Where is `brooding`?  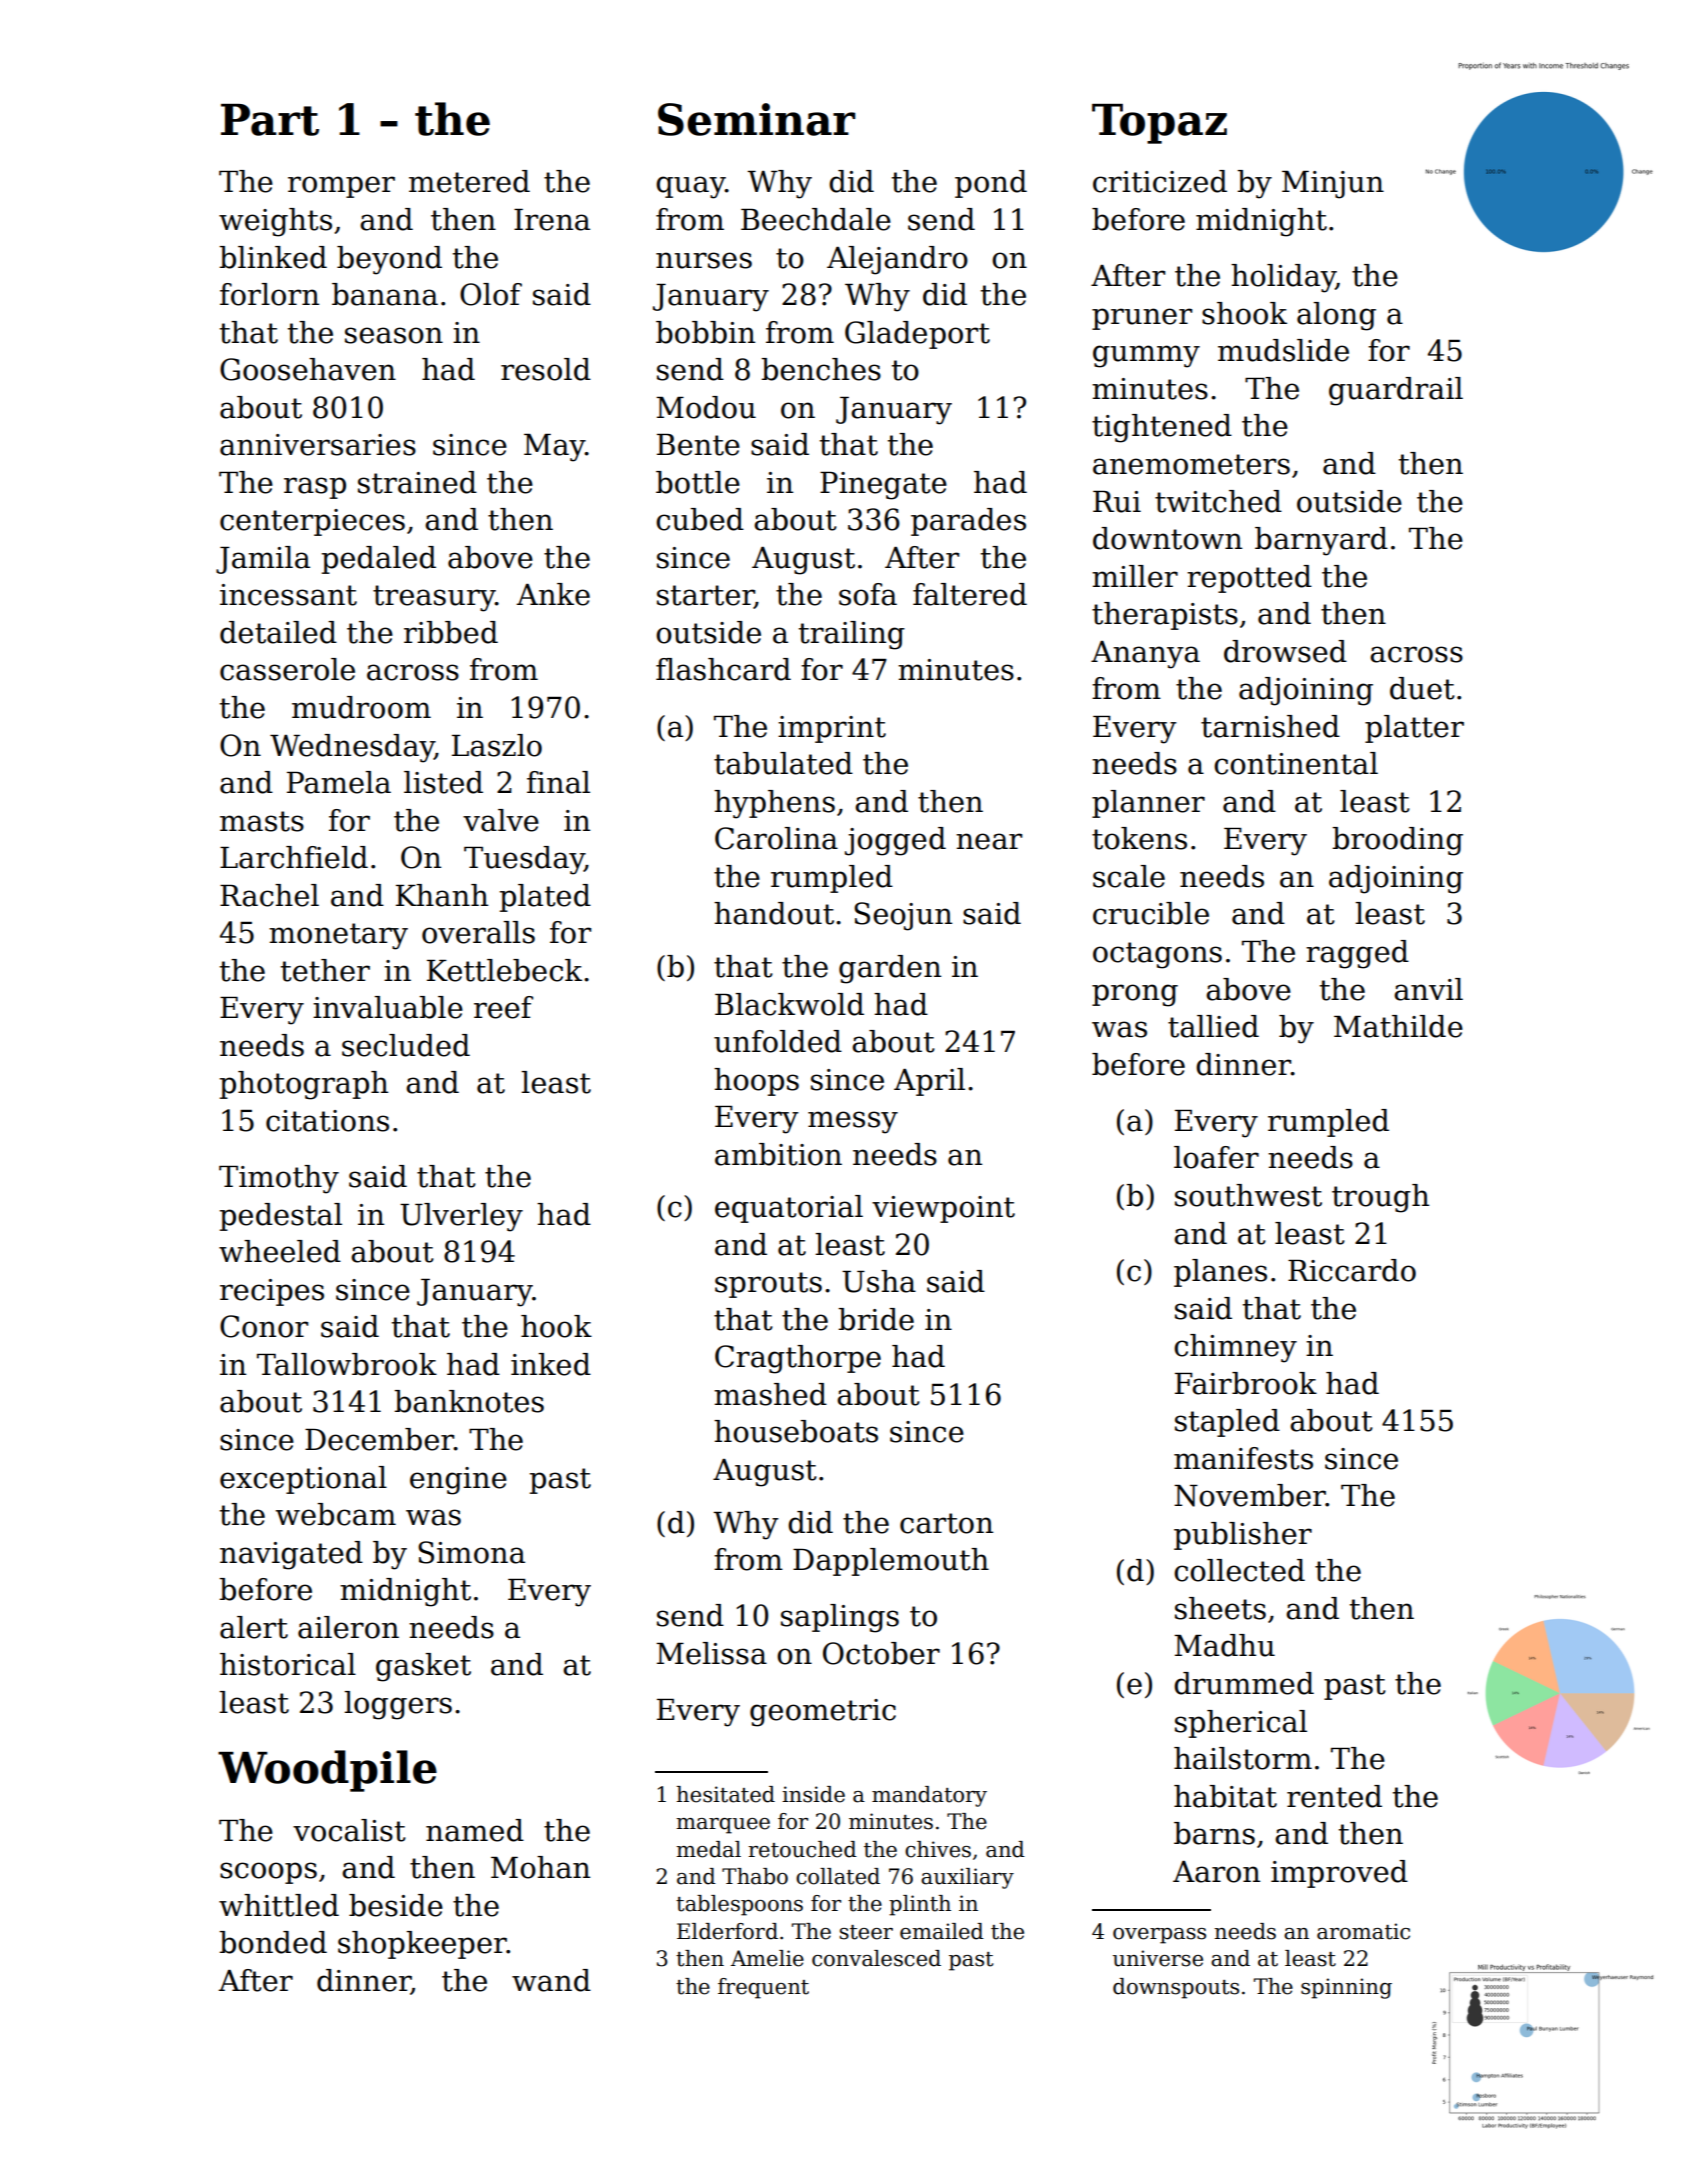
brooding is located at coordinates (1397, 841).
